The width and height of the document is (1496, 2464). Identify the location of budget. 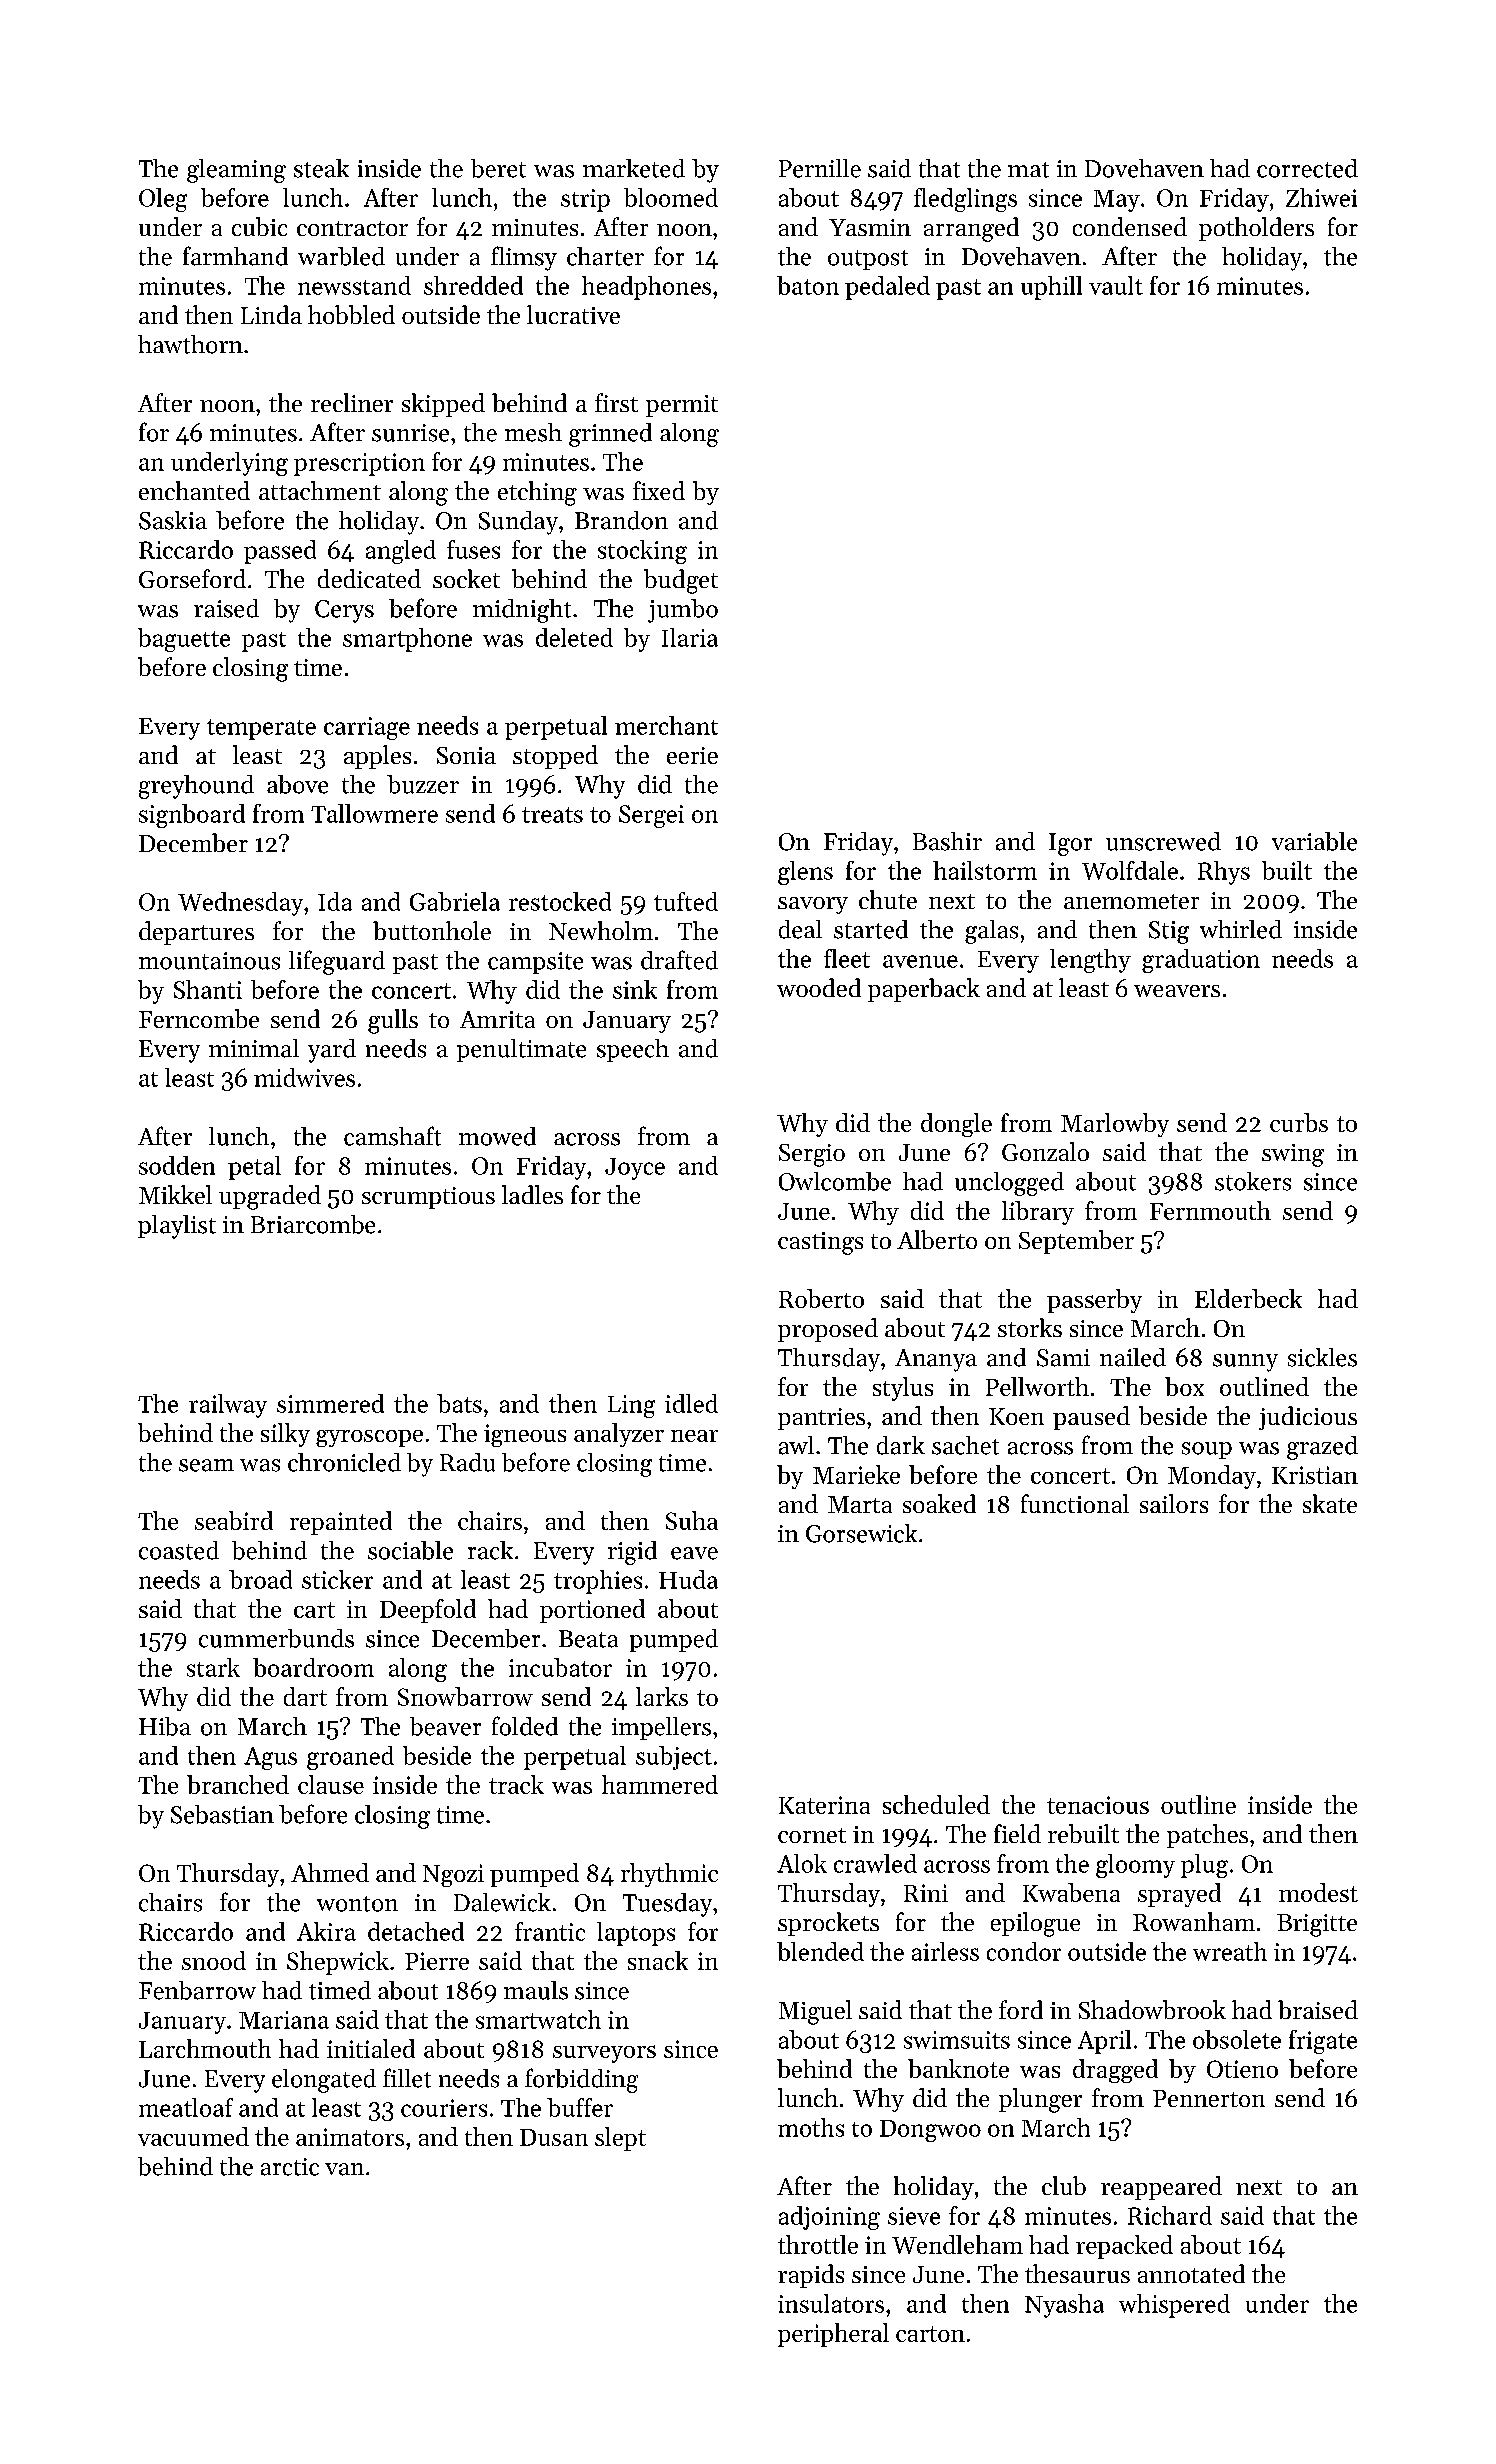
(681, 581).
